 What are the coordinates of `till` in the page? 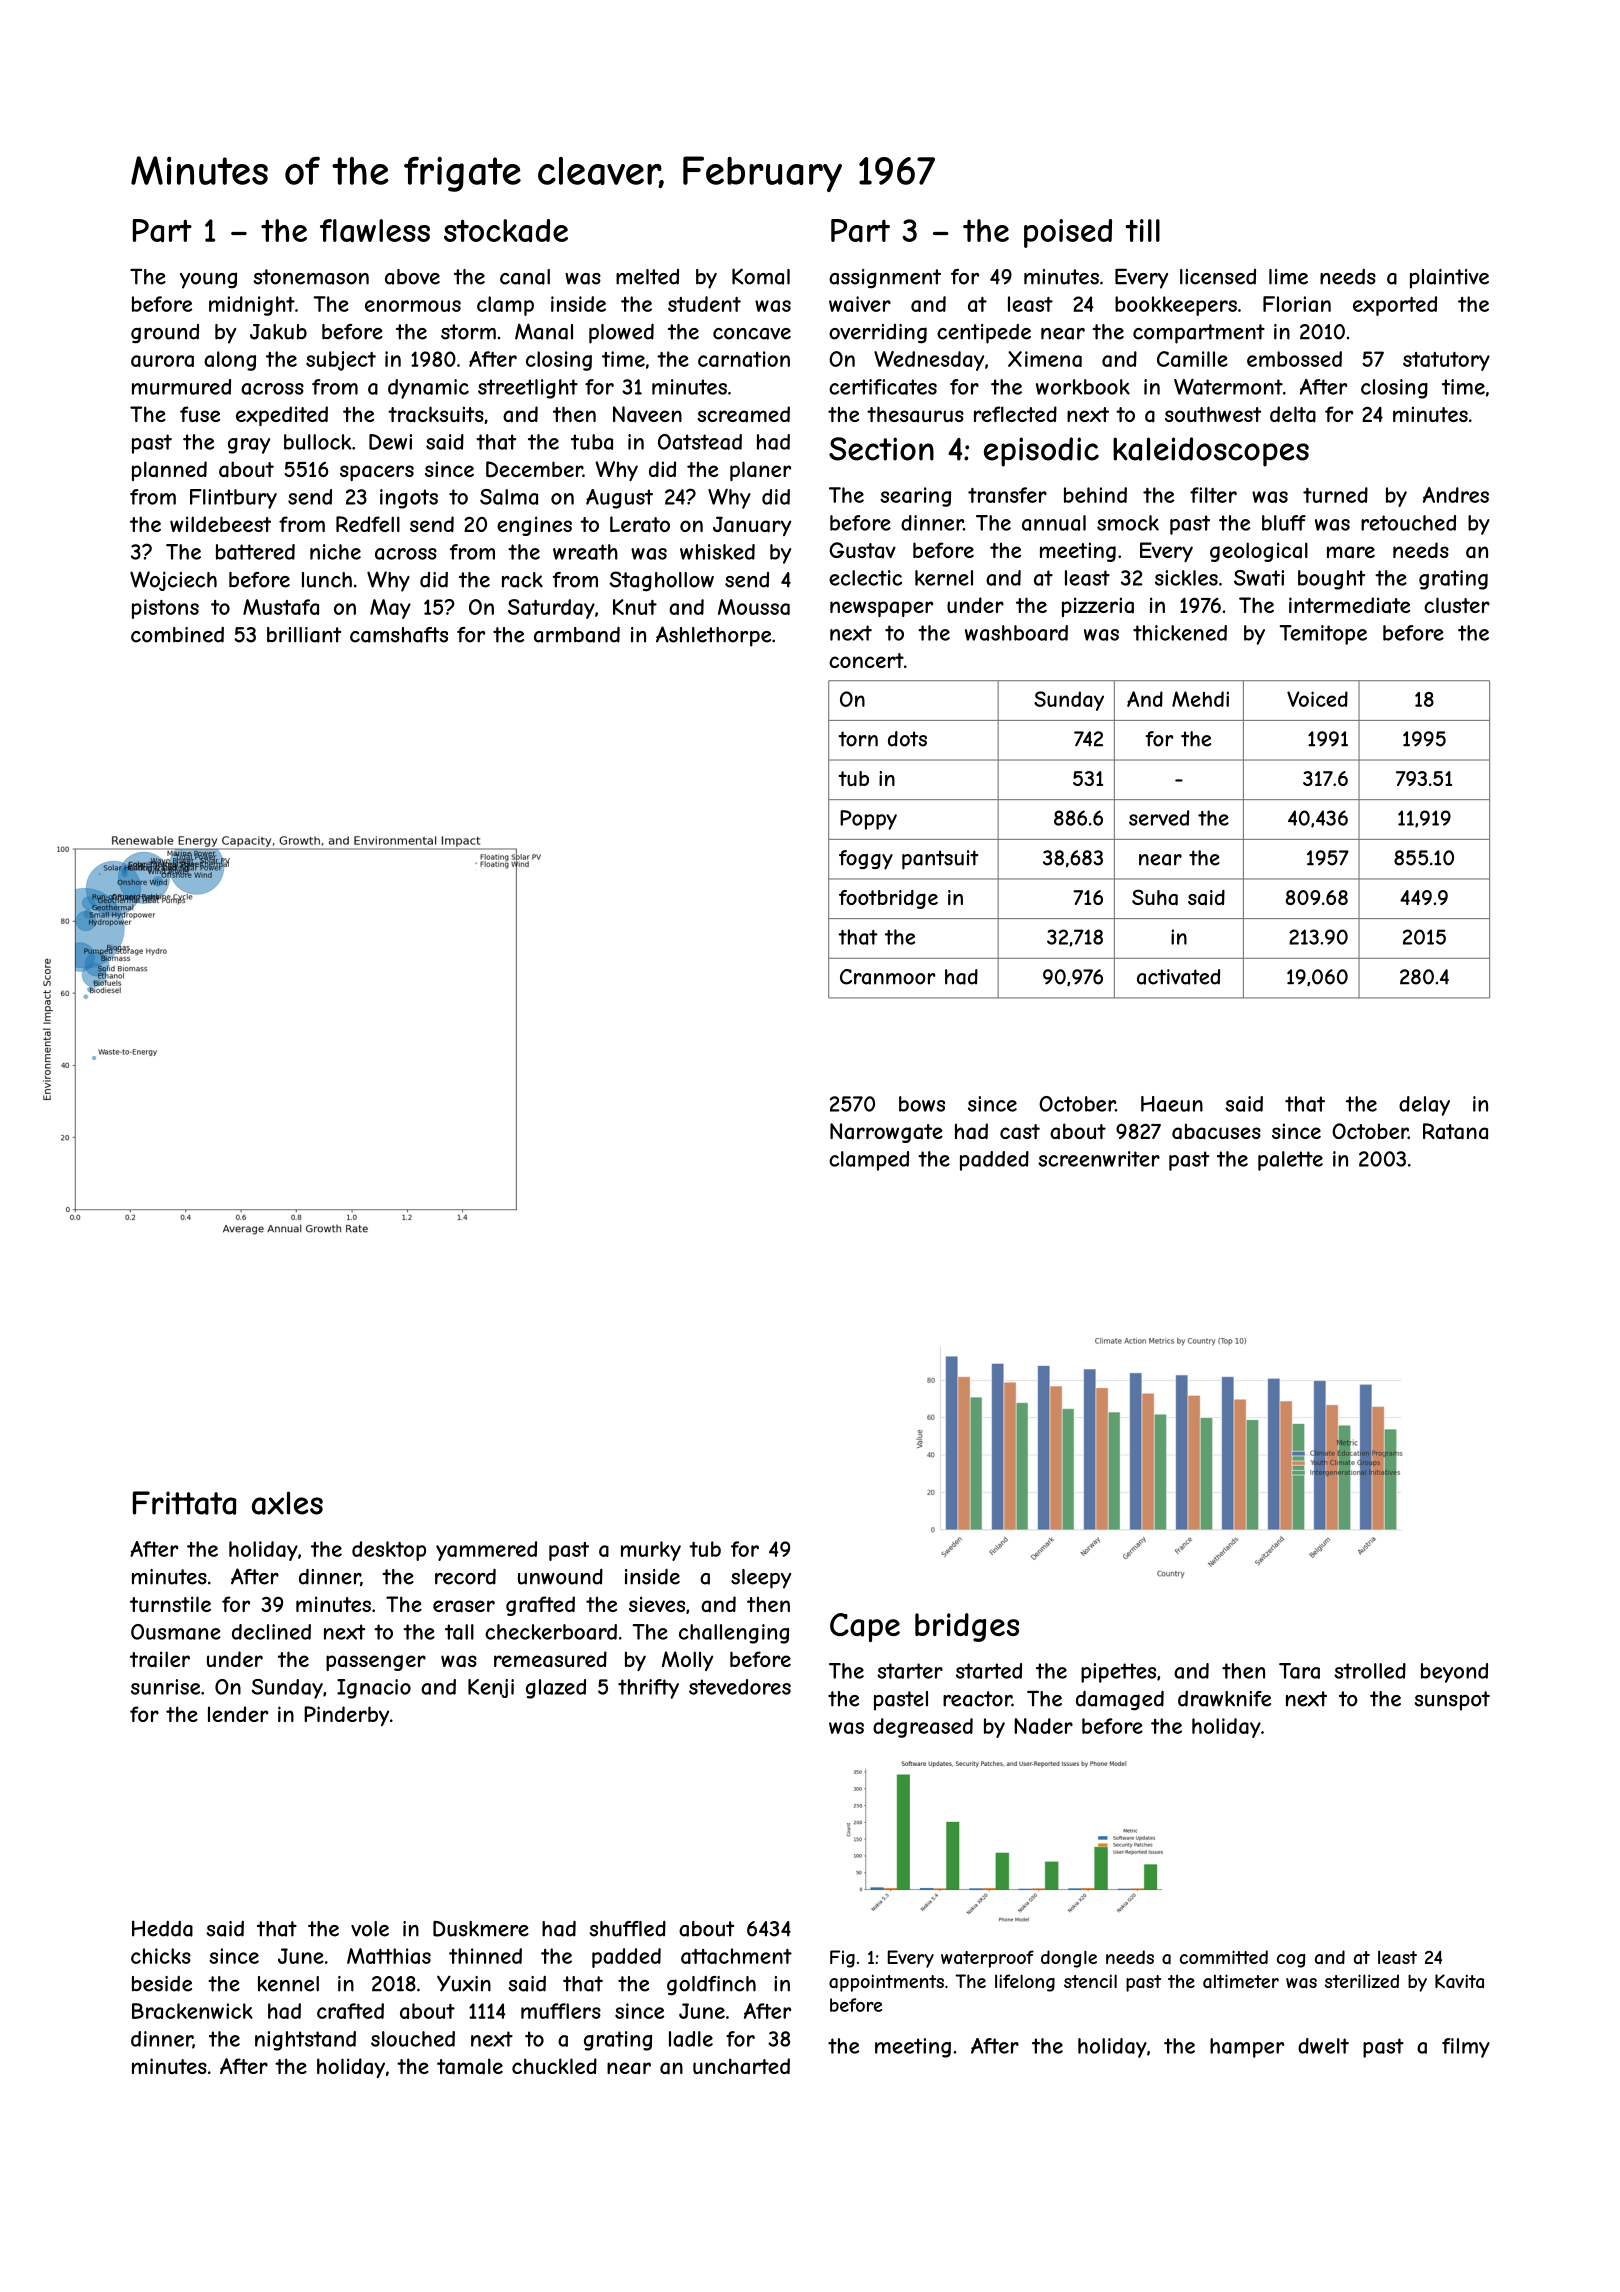 It's located at (1142, 230).
